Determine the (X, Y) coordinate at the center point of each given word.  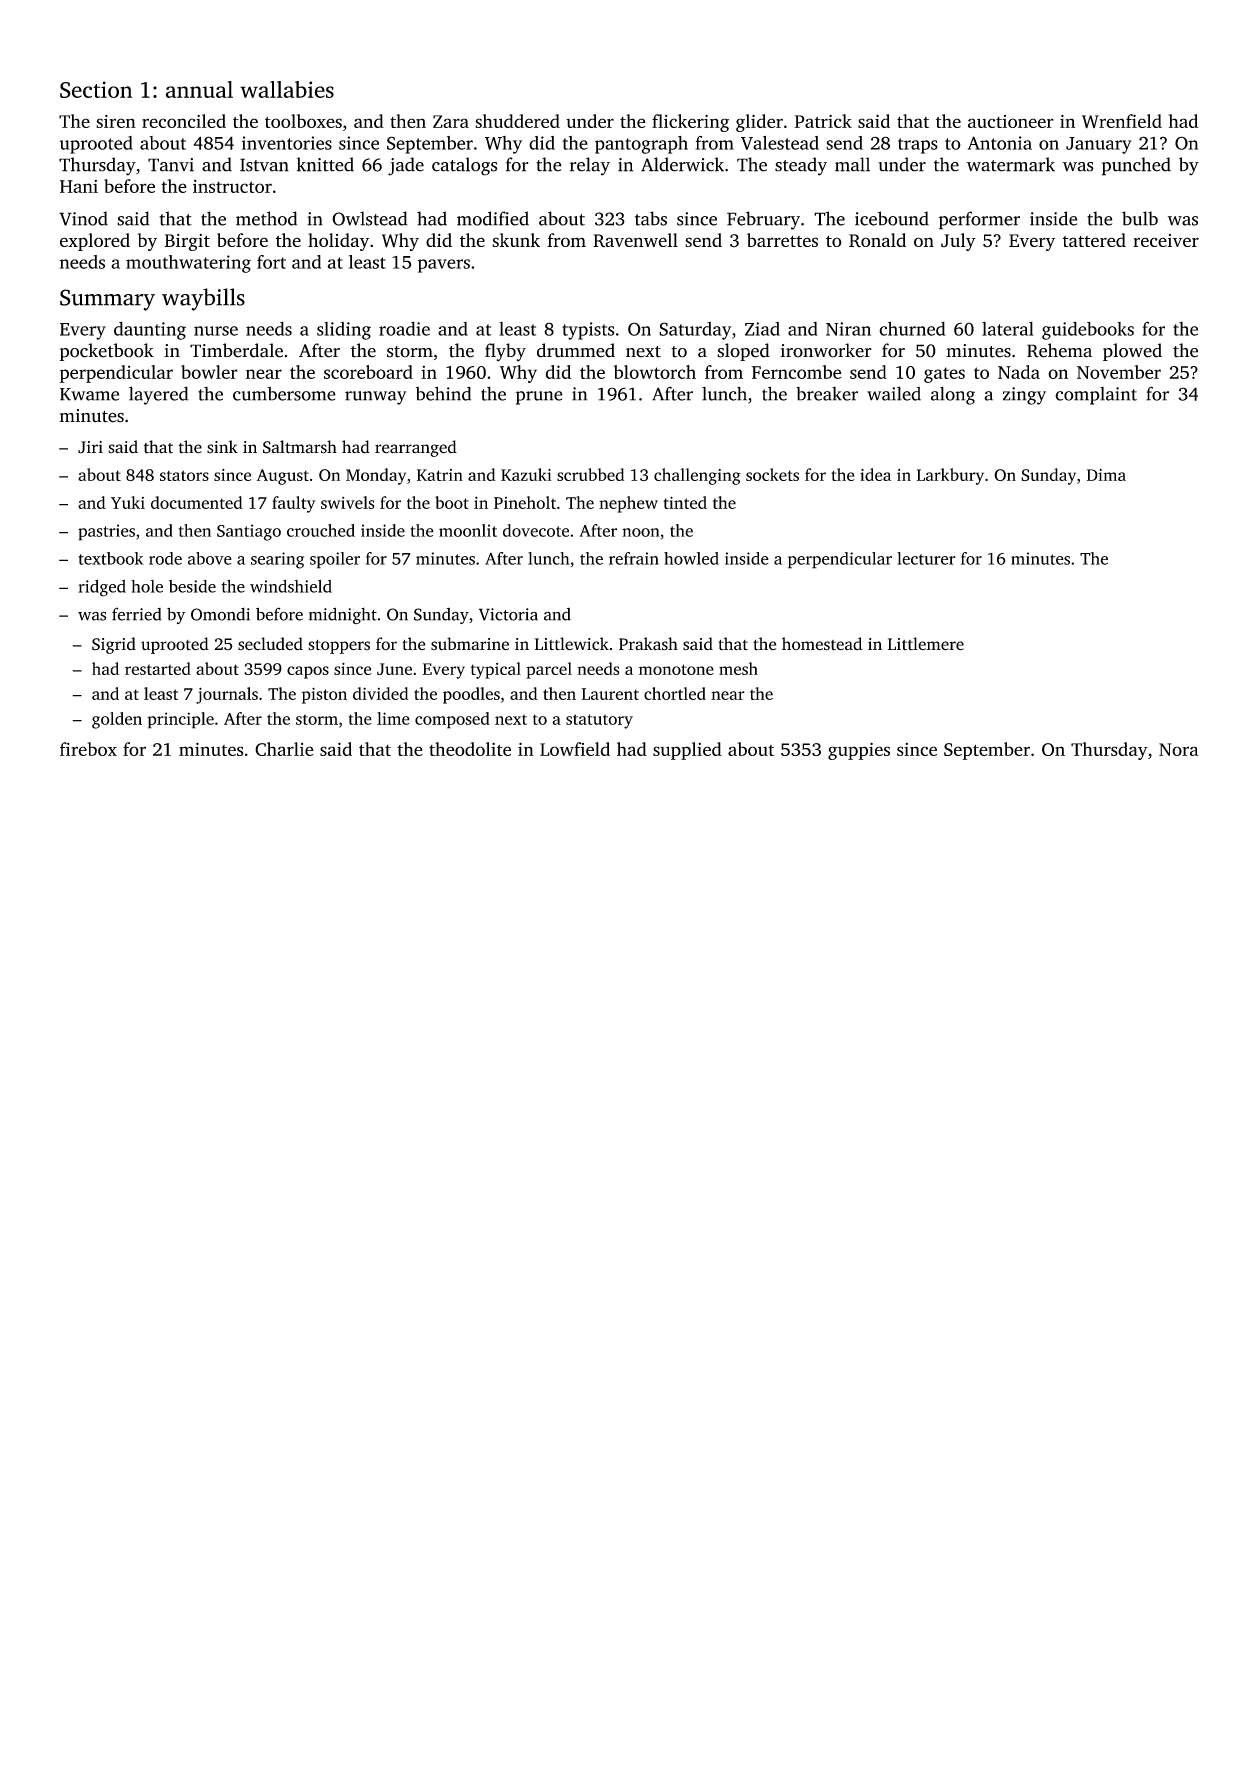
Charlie (284, 749)
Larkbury (950, 476)
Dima (1106, 475)
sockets (772, 474)
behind (443, 393)
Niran (848, 329)
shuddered (517, 121)
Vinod (83, 218)
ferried (137, 614)
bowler (209, 372)
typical (496, 670)
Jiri (90, 447)
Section (96, 89)
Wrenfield (1122, 121)
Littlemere (926, 644)
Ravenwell (635, 240)
